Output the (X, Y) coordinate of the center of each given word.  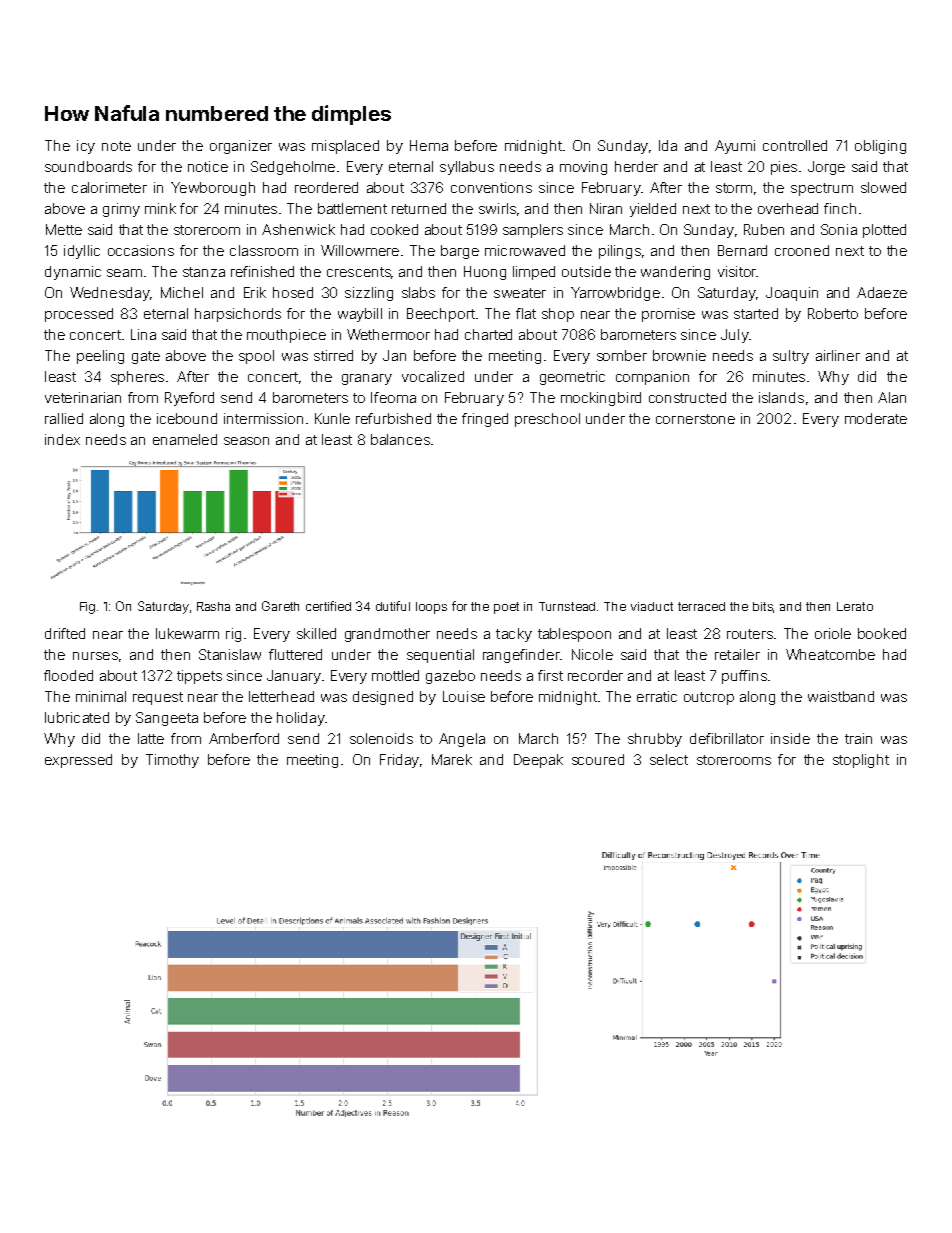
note (116, 146)
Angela (462, 740)
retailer (737, 654)
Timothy (172, 761)
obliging (880, 147)
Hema (429, 145)
